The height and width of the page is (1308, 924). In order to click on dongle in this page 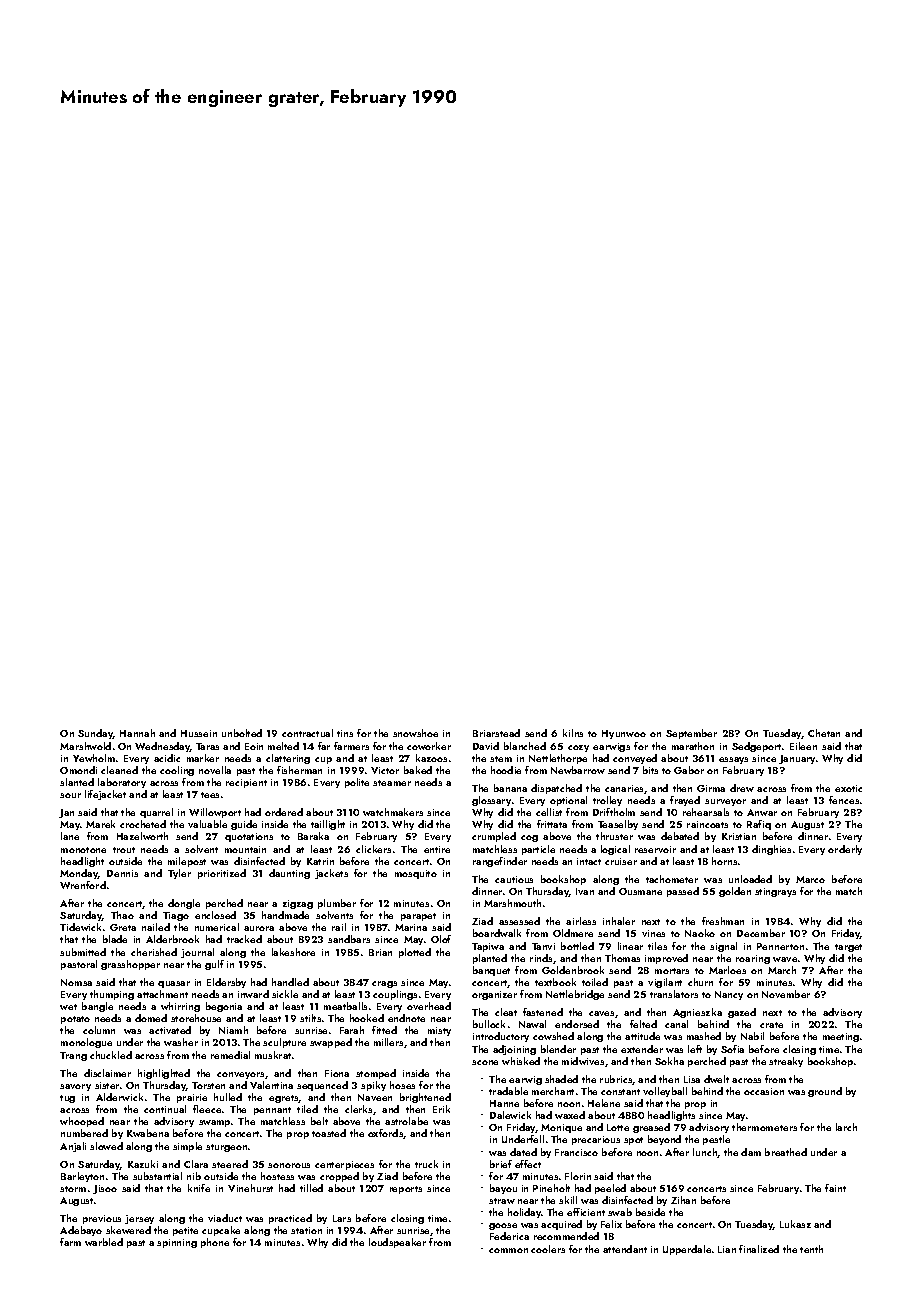, I will do `click(184, 904)`.
